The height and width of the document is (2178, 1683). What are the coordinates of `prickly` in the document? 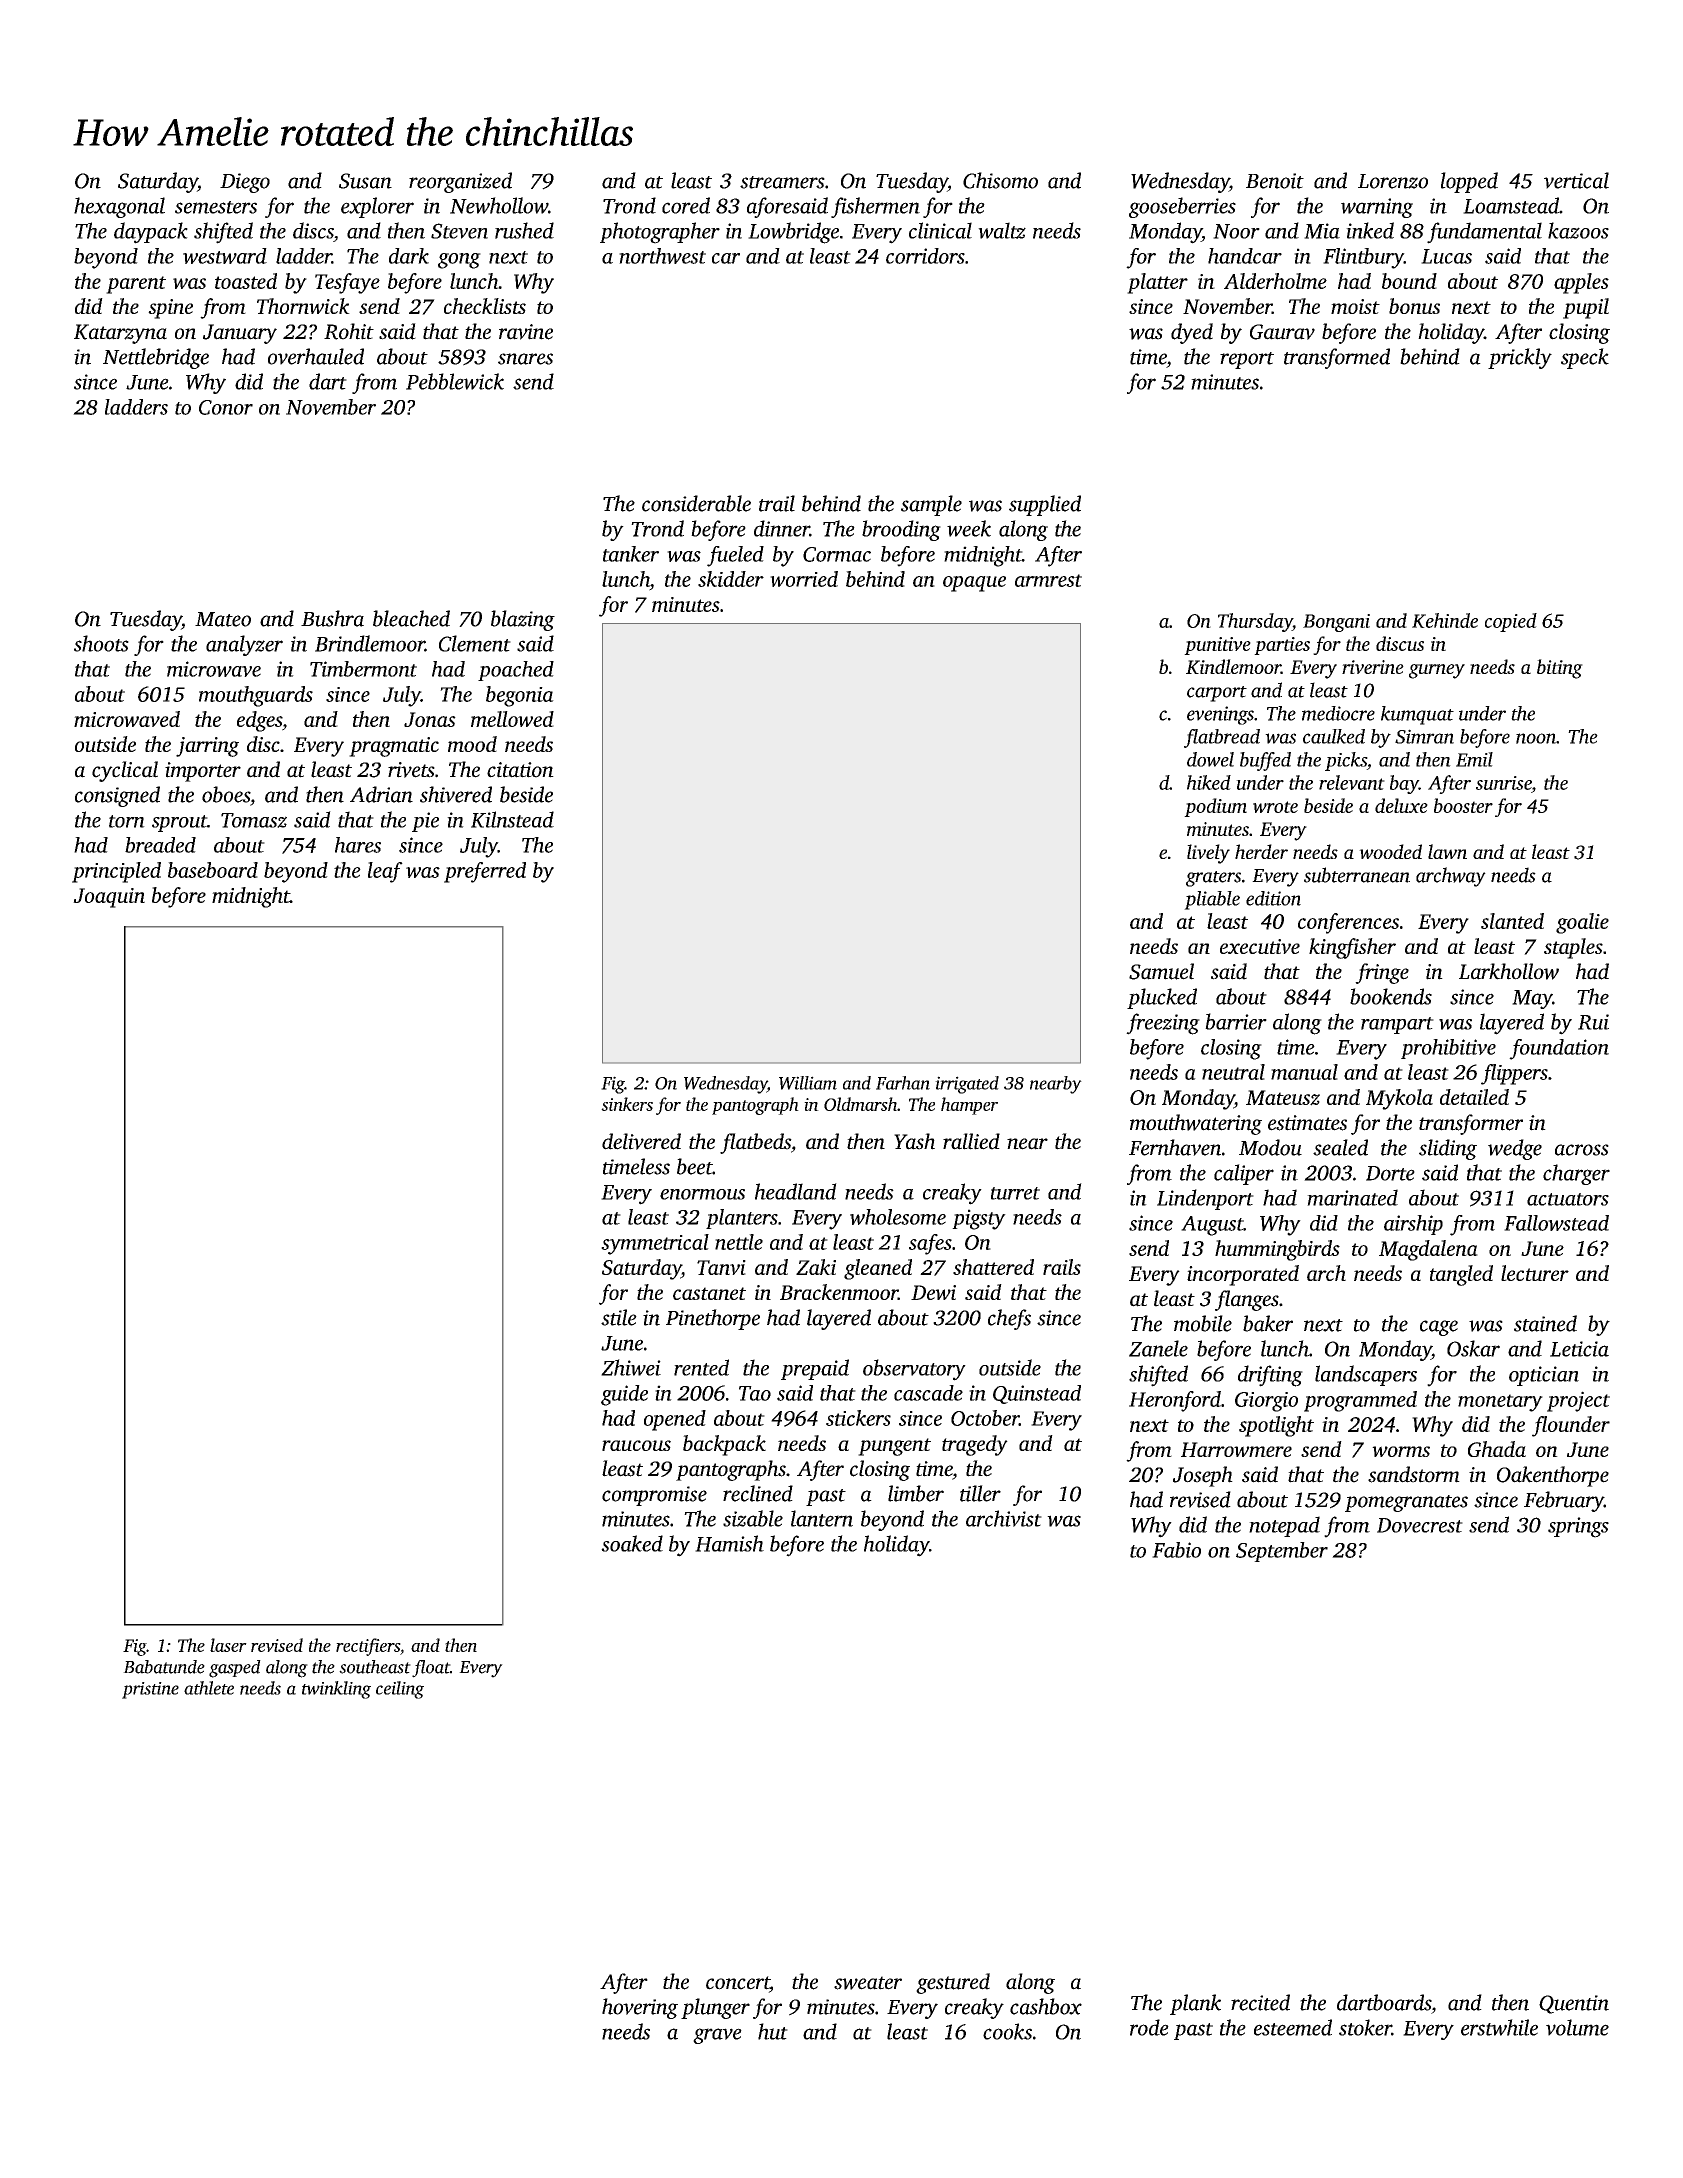 It's located at (1520, 358).
